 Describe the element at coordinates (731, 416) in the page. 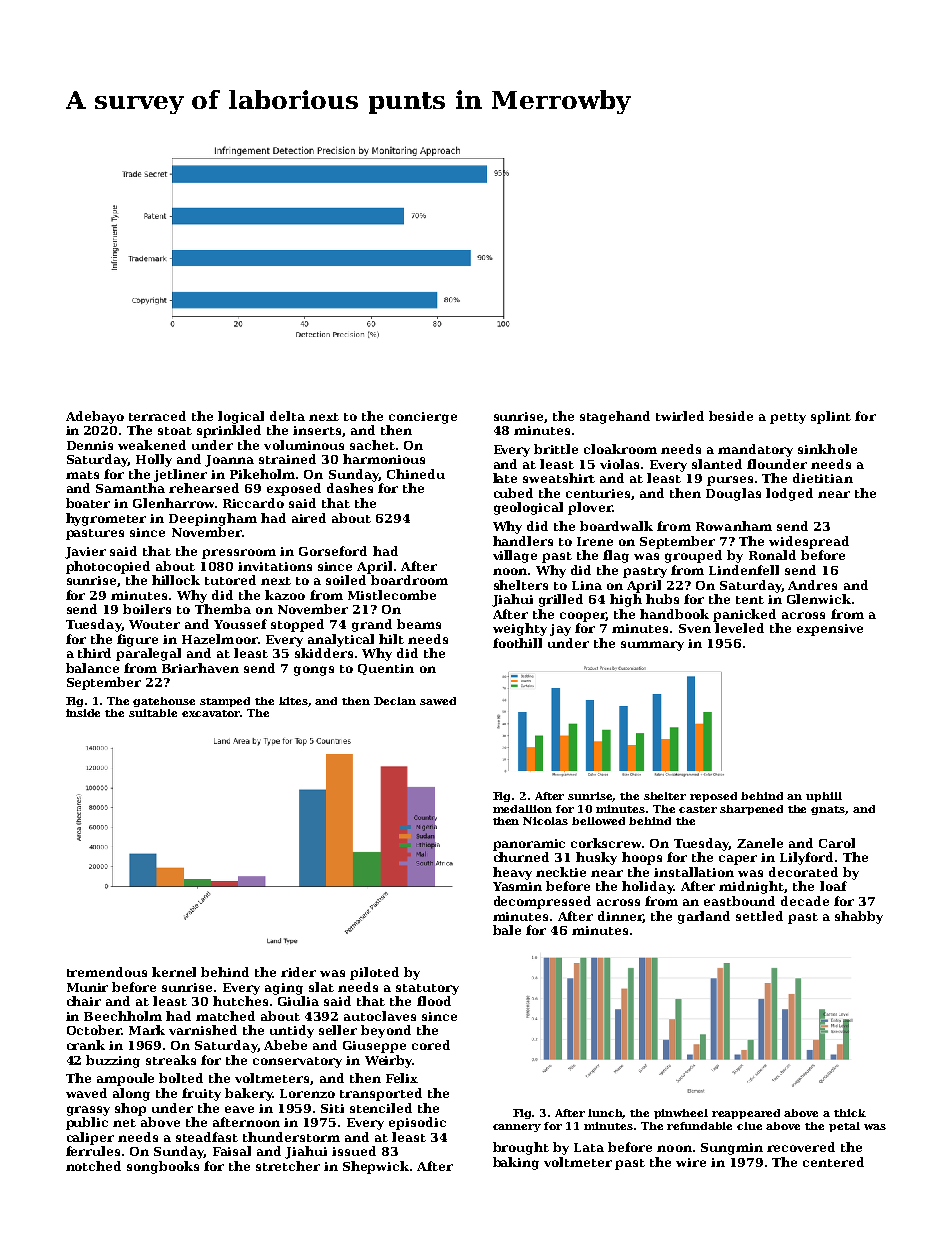

I see `beside` at that location.
